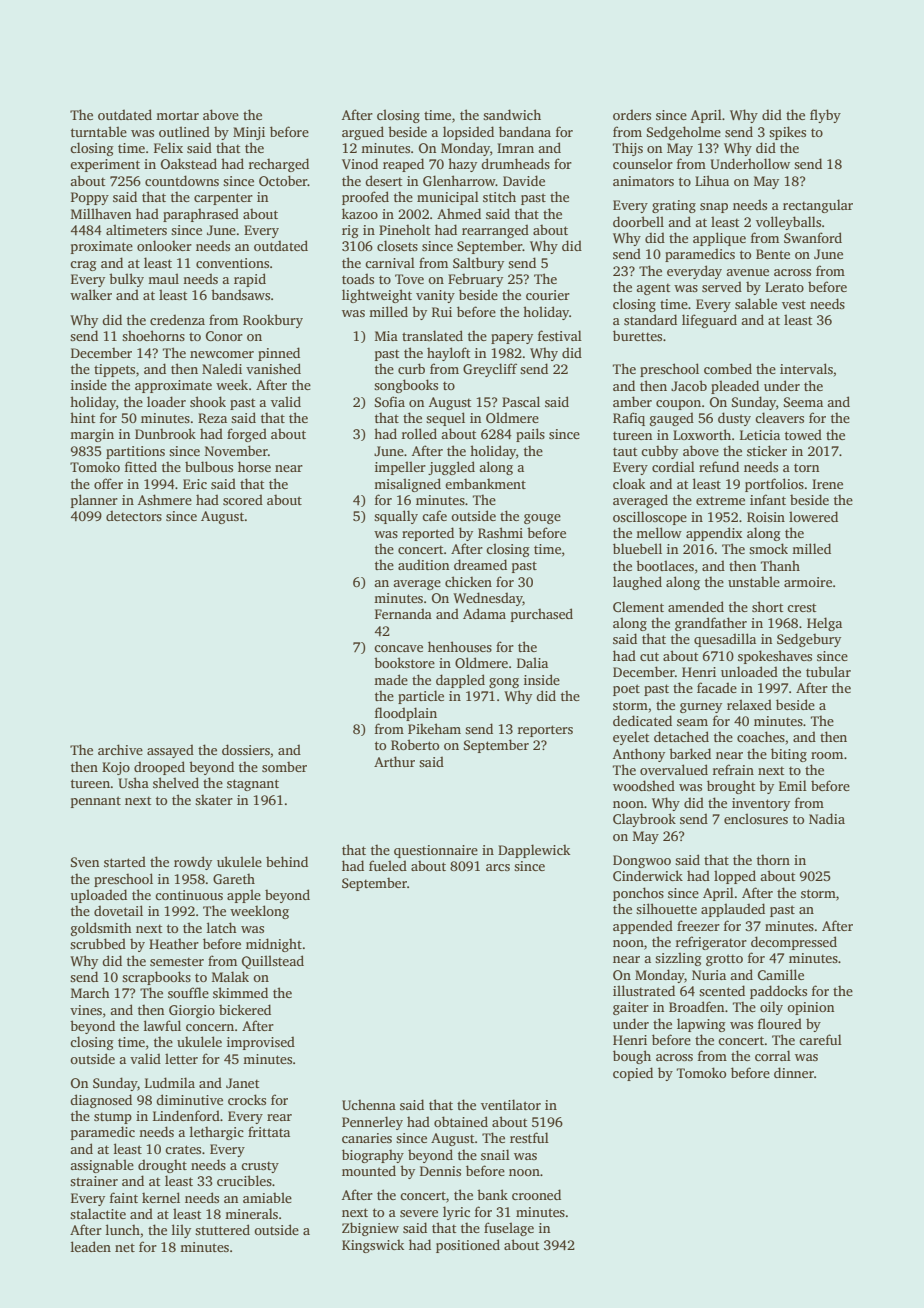 The width and height of the image is (924, 1308). What do you see at coordinates (406, 714) in the image?
I see `floodplain` at bounding box center [406, 714].
